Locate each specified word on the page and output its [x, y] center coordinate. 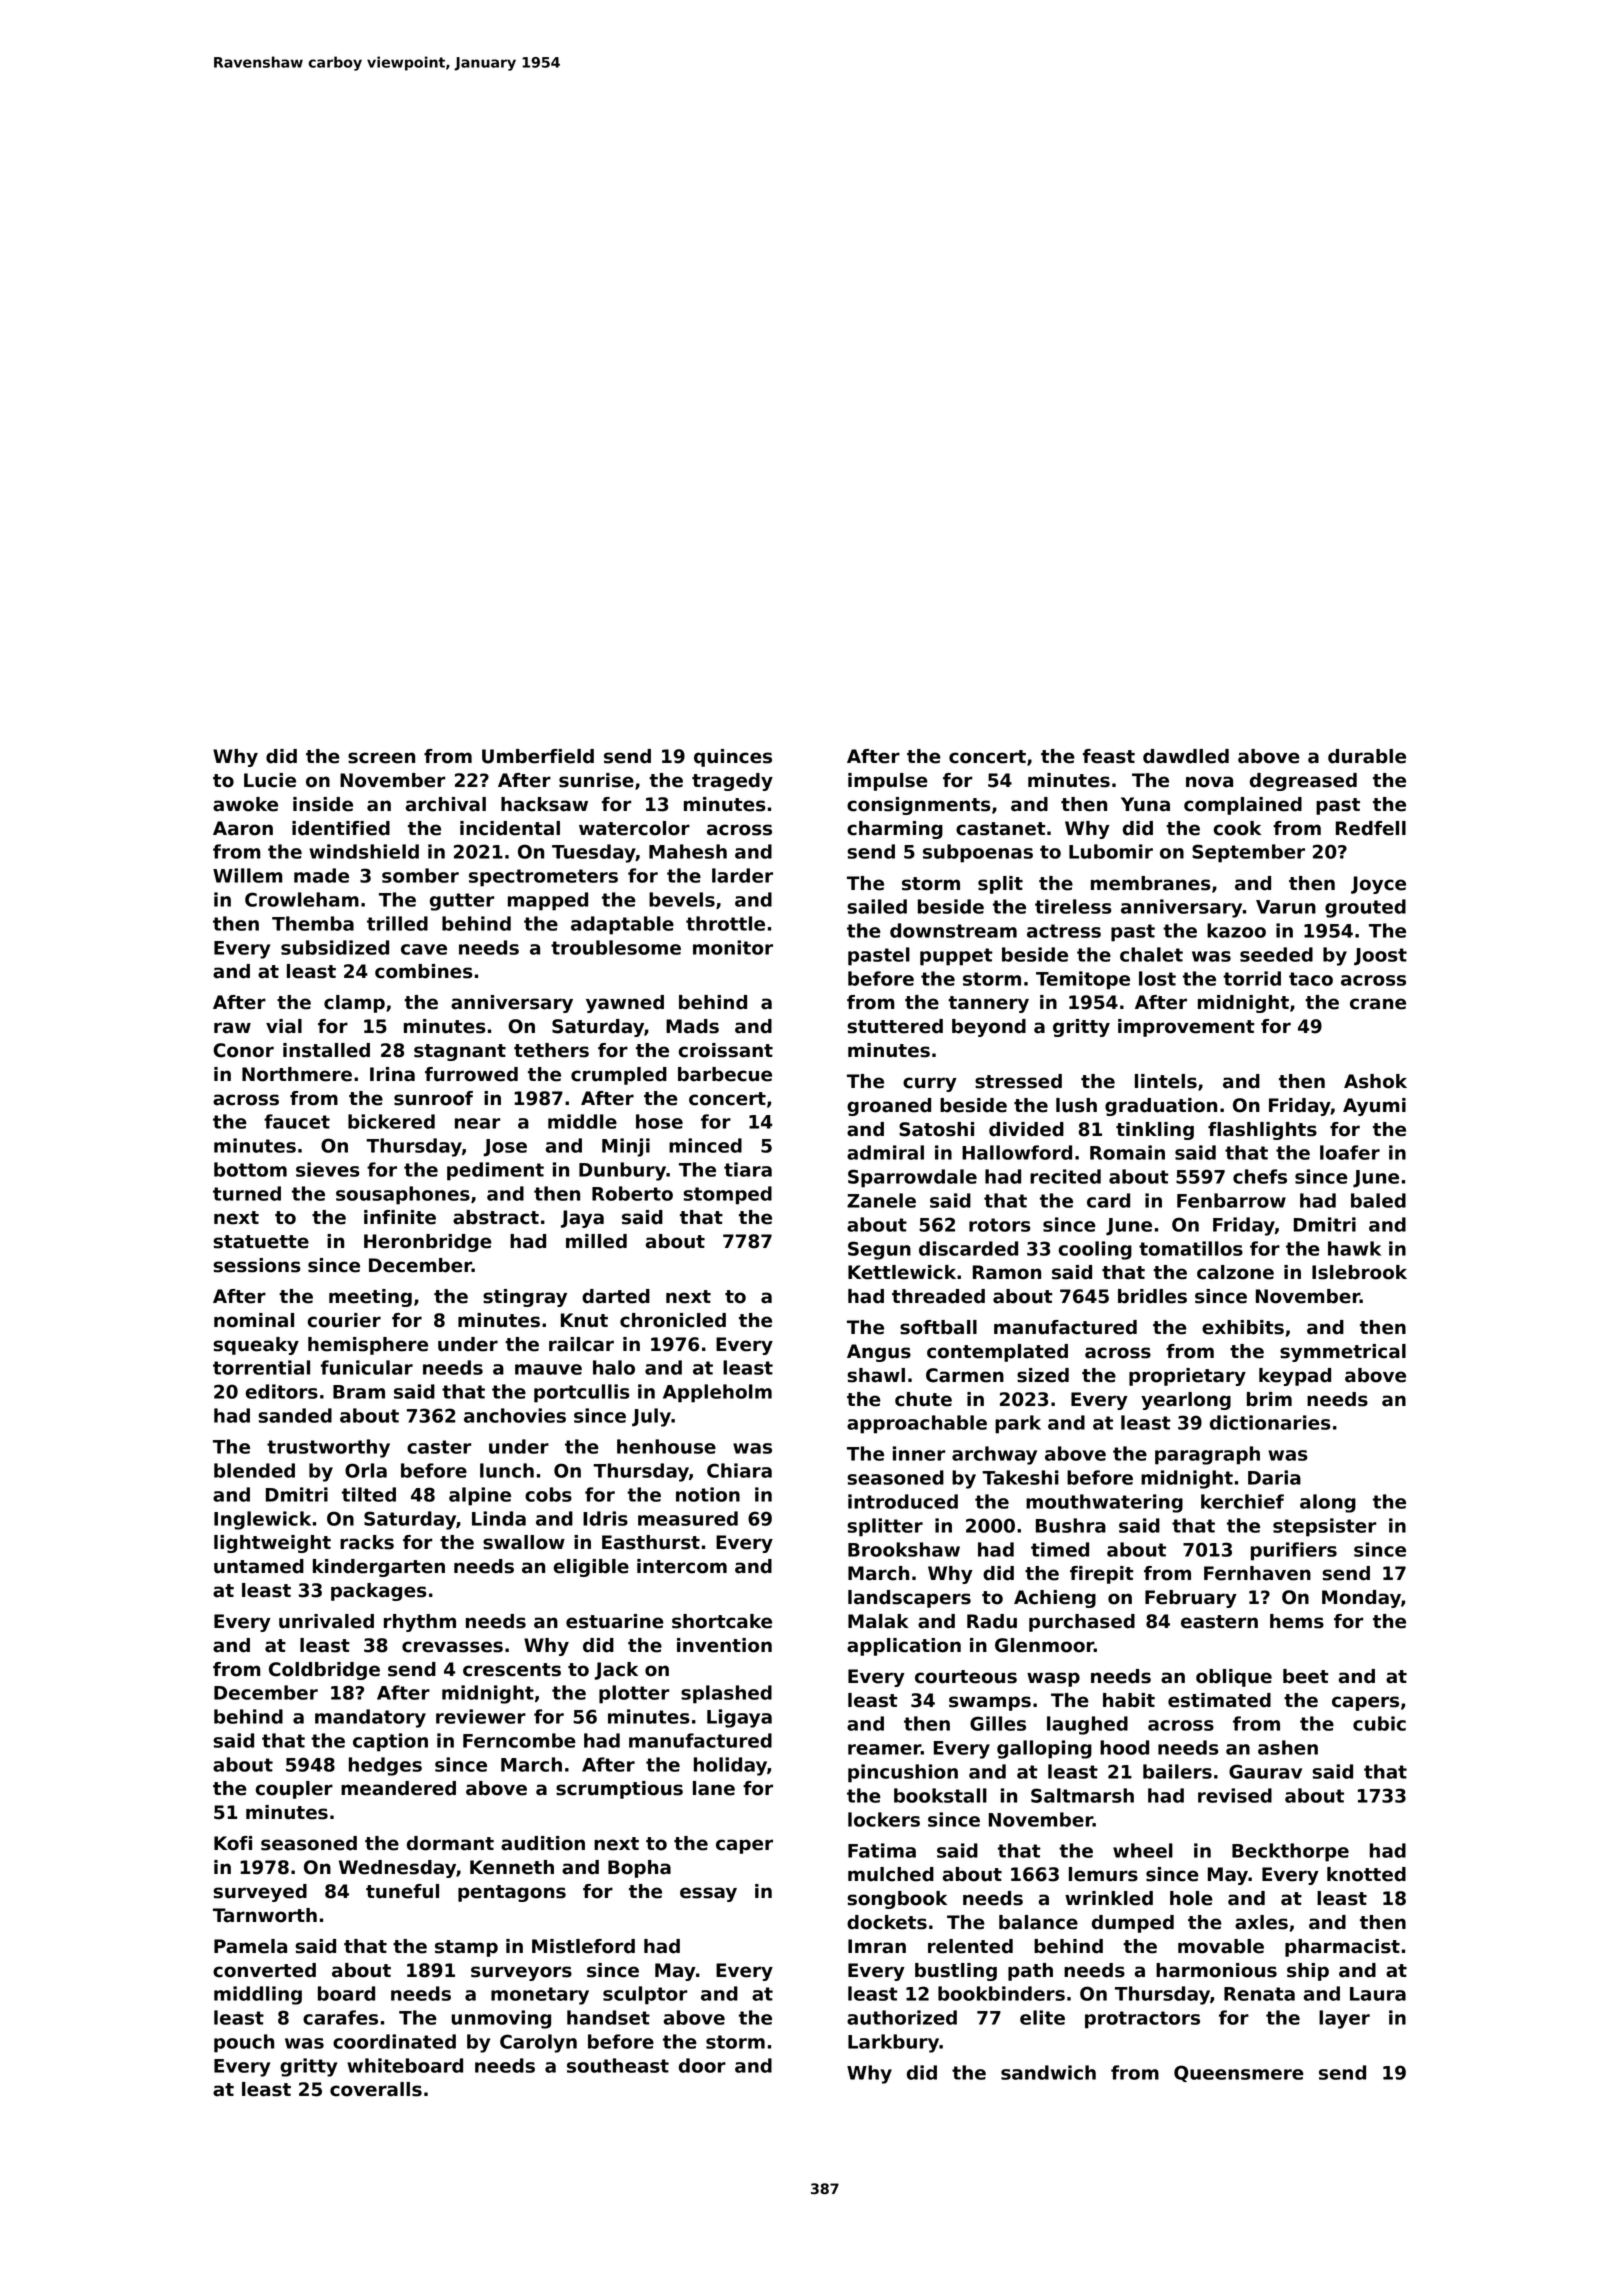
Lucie [270, 780]
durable [1367, 756]
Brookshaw [904, 1549]
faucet [297, 1121]
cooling [1095, 1250]
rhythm [420, 1623]
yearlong [1186, 1401]
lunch [507, 1470]
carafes [340, 2017]
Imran [877, 1946]
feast [1109, 756]
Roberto [632, 1193]
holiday [730, 1766]
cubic [1379, 1723]
